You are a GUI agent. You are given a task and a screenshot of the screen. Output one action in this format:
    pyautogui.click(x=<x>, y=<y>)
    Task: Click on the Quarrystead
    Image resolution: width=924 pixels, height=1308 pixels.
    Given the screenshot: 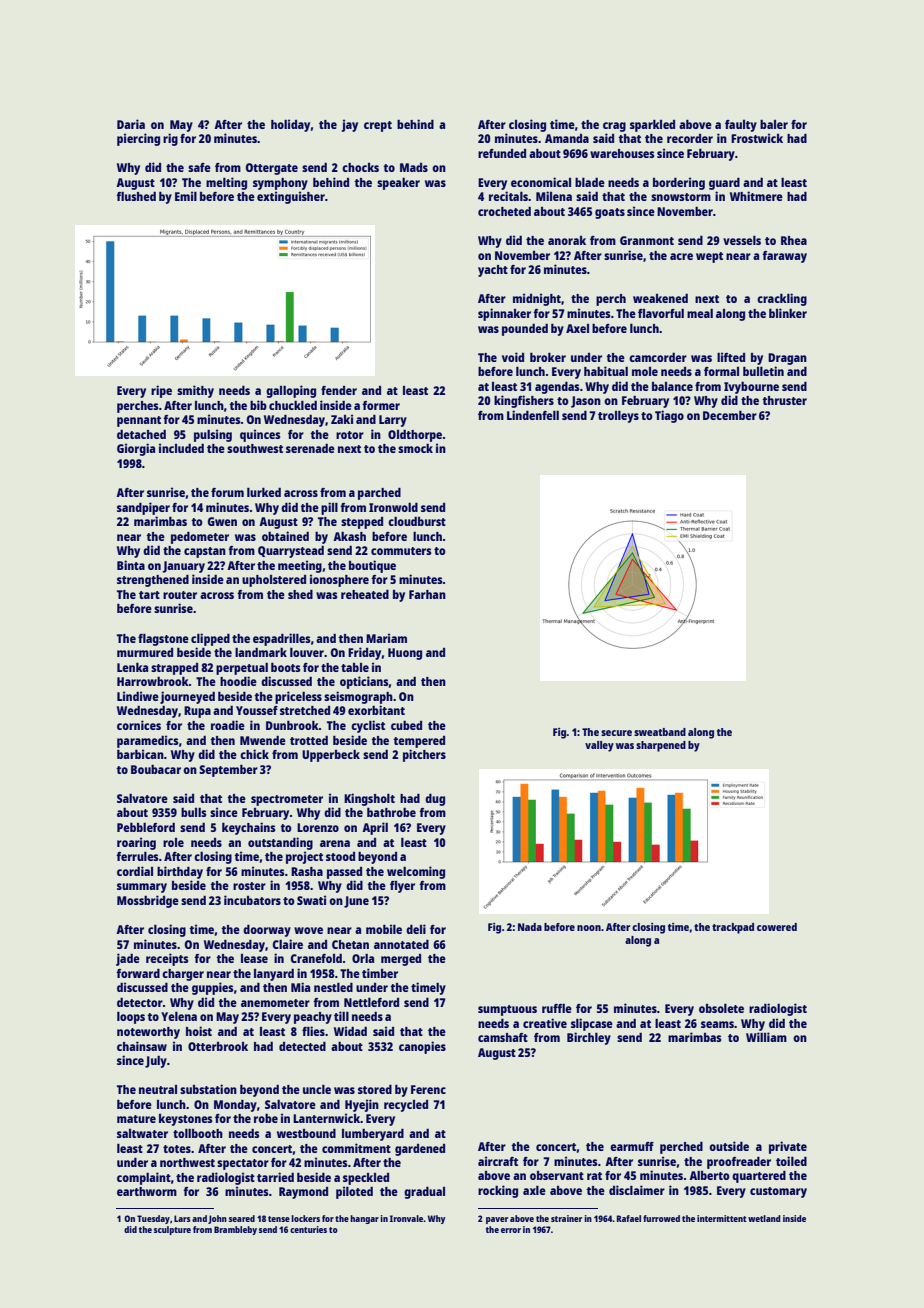 What is the action you would take?
    pyautogui.click(x=291, y=552)
